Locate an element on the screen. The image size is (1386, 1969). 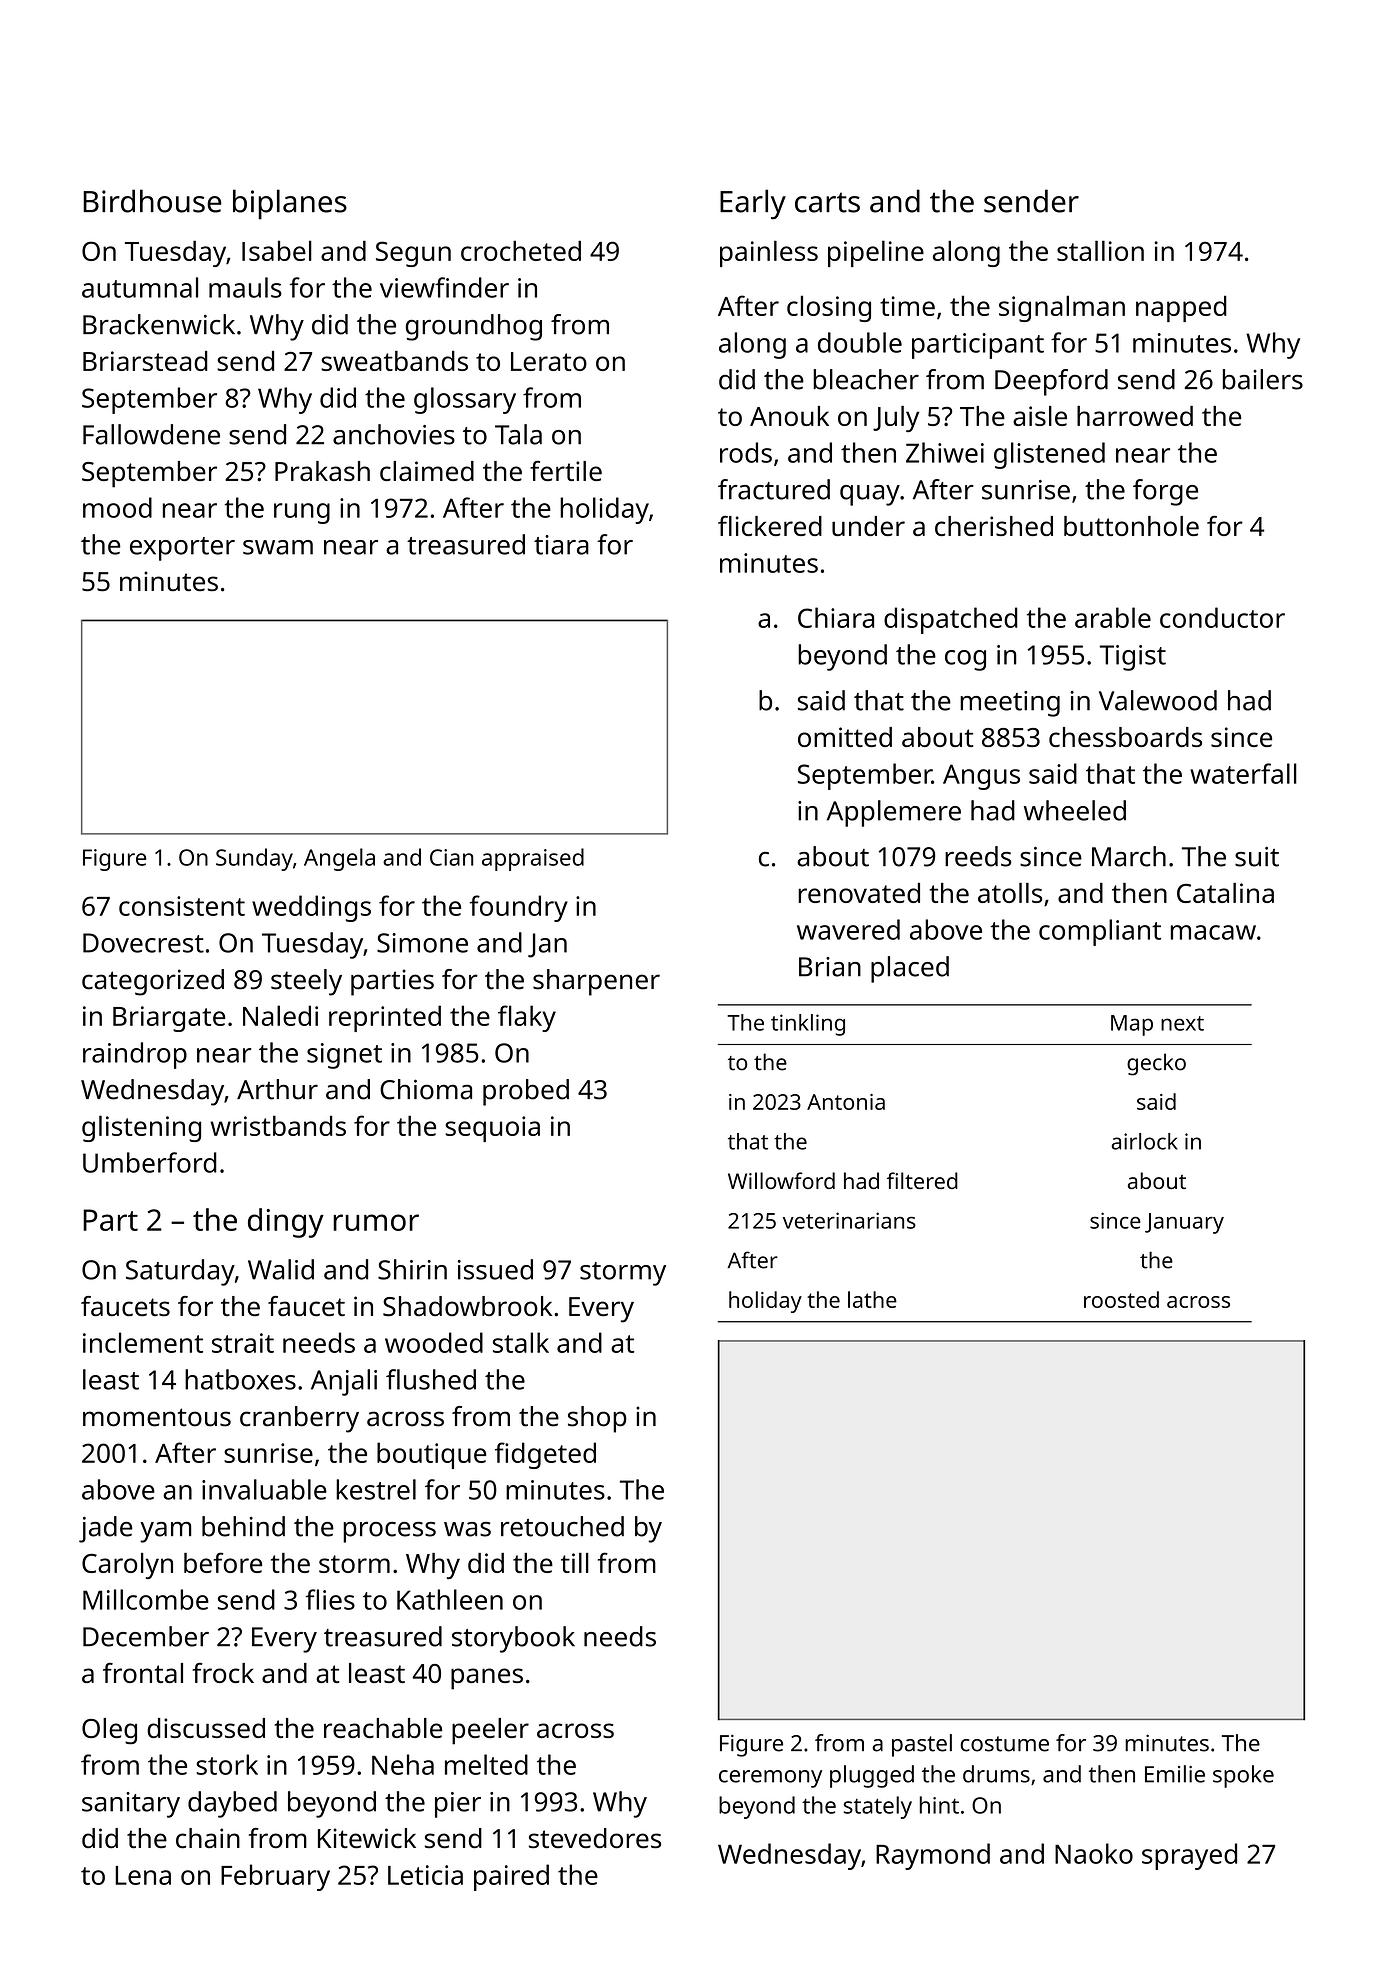
Naledi is located at coordinates (280, 1015).
